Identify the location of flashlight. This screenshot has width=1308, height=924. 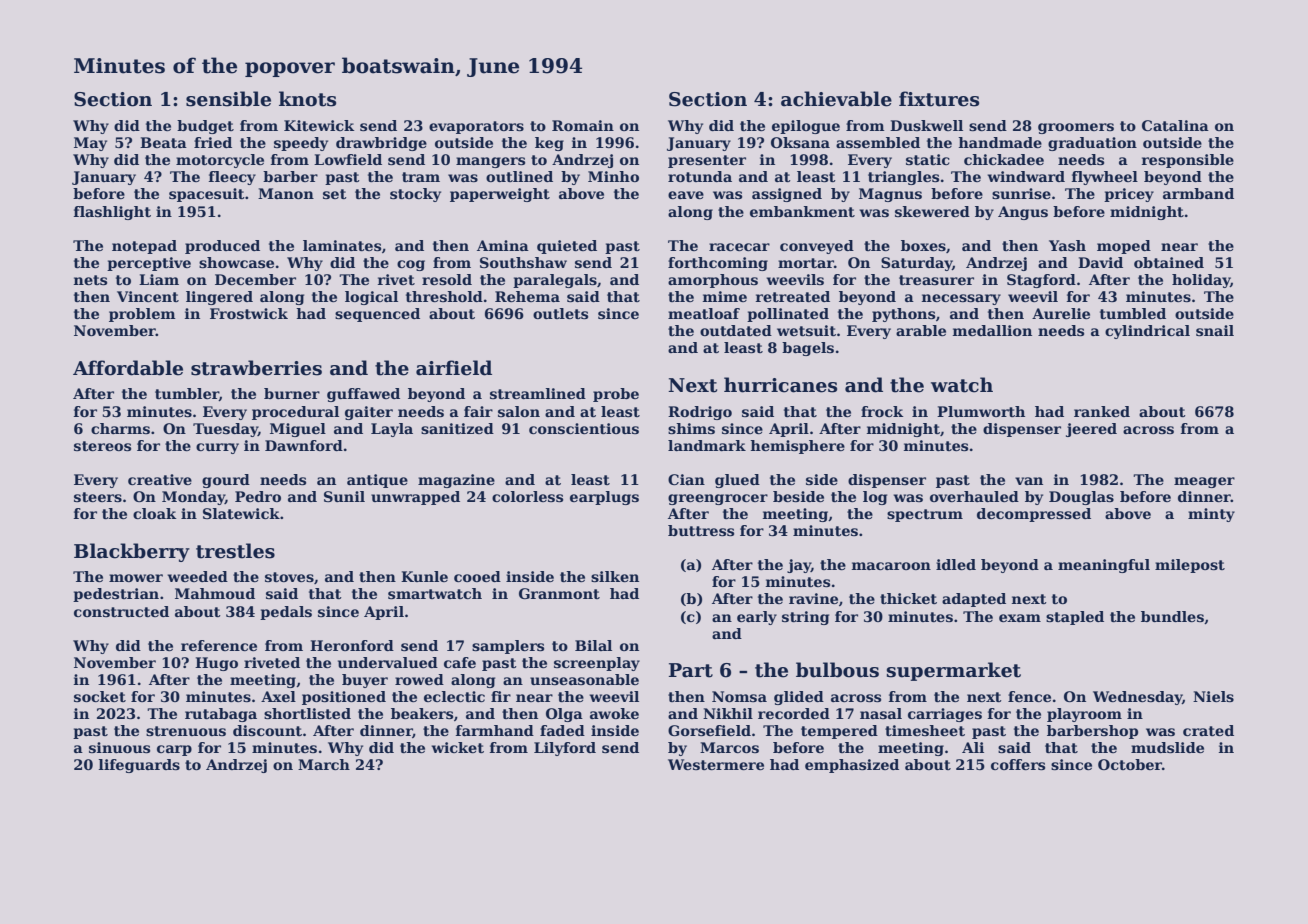
(112, 213).
